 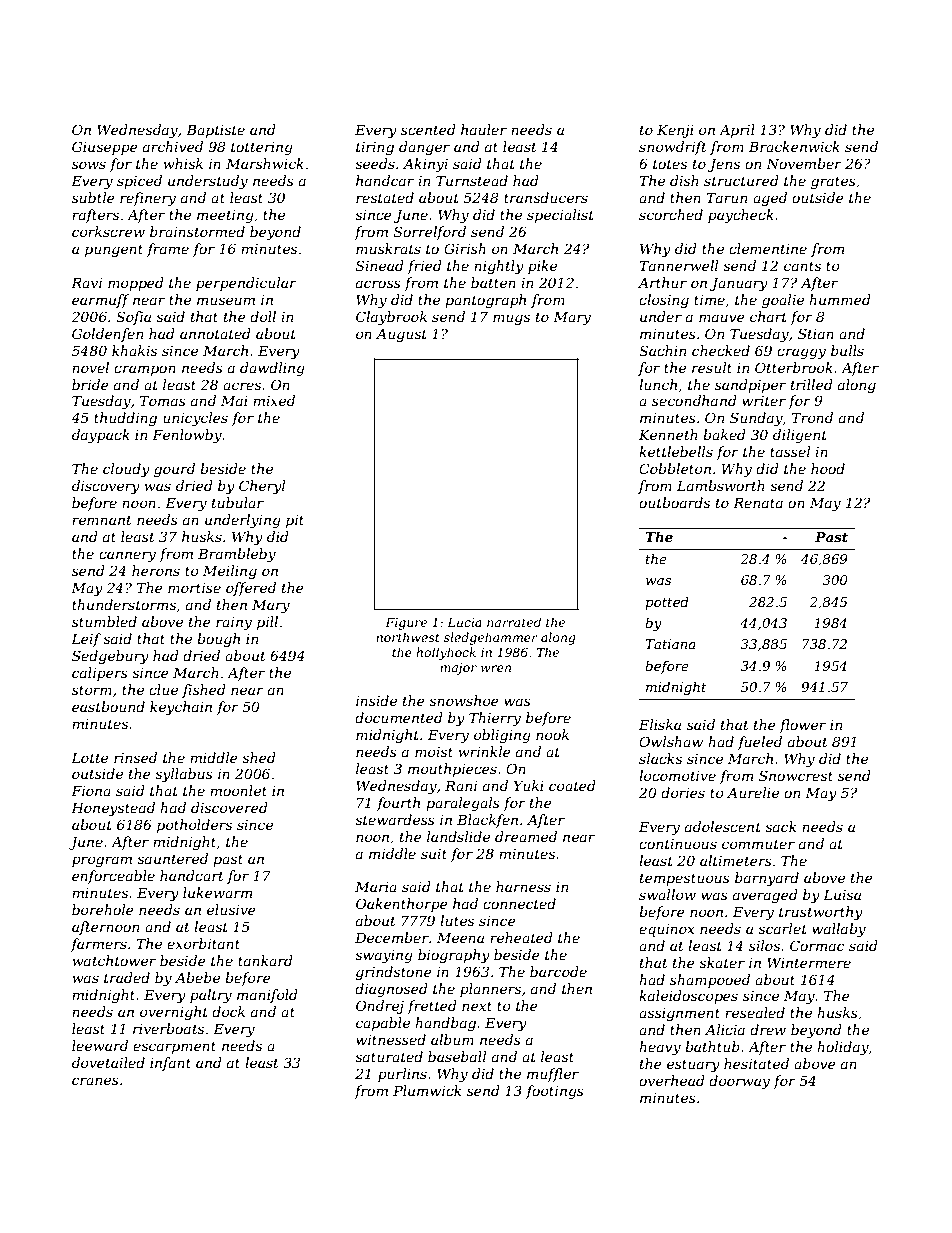 What do you see at coordinates (721, 350) in the screenshot?
I see `checked` at bounding box center [721, 350].
